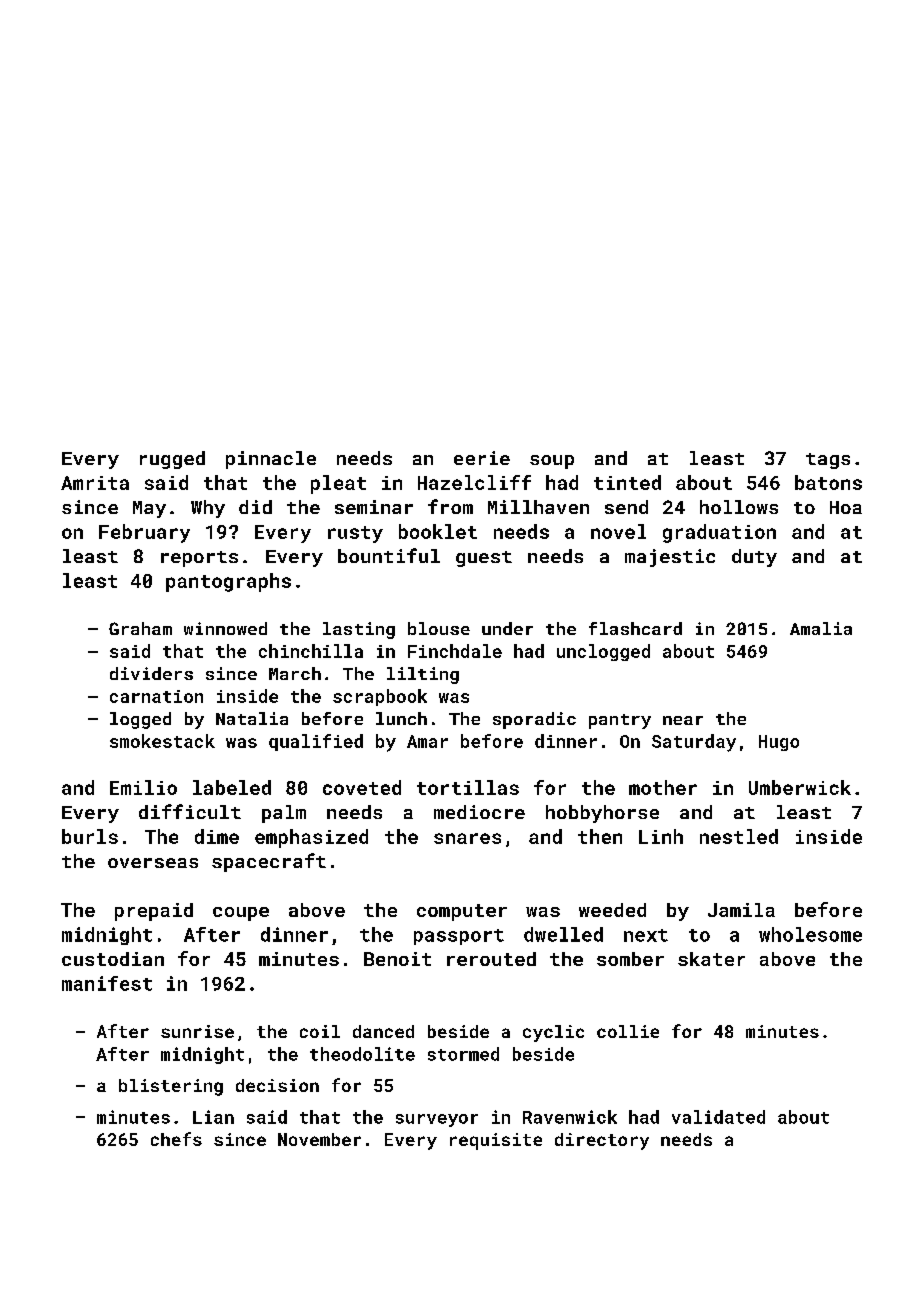 This screenshot has height=1311, width=924. What do you see at coordinates (663, 787) in the screenshot?
I see `mother` at bounding box center [663, 787].
